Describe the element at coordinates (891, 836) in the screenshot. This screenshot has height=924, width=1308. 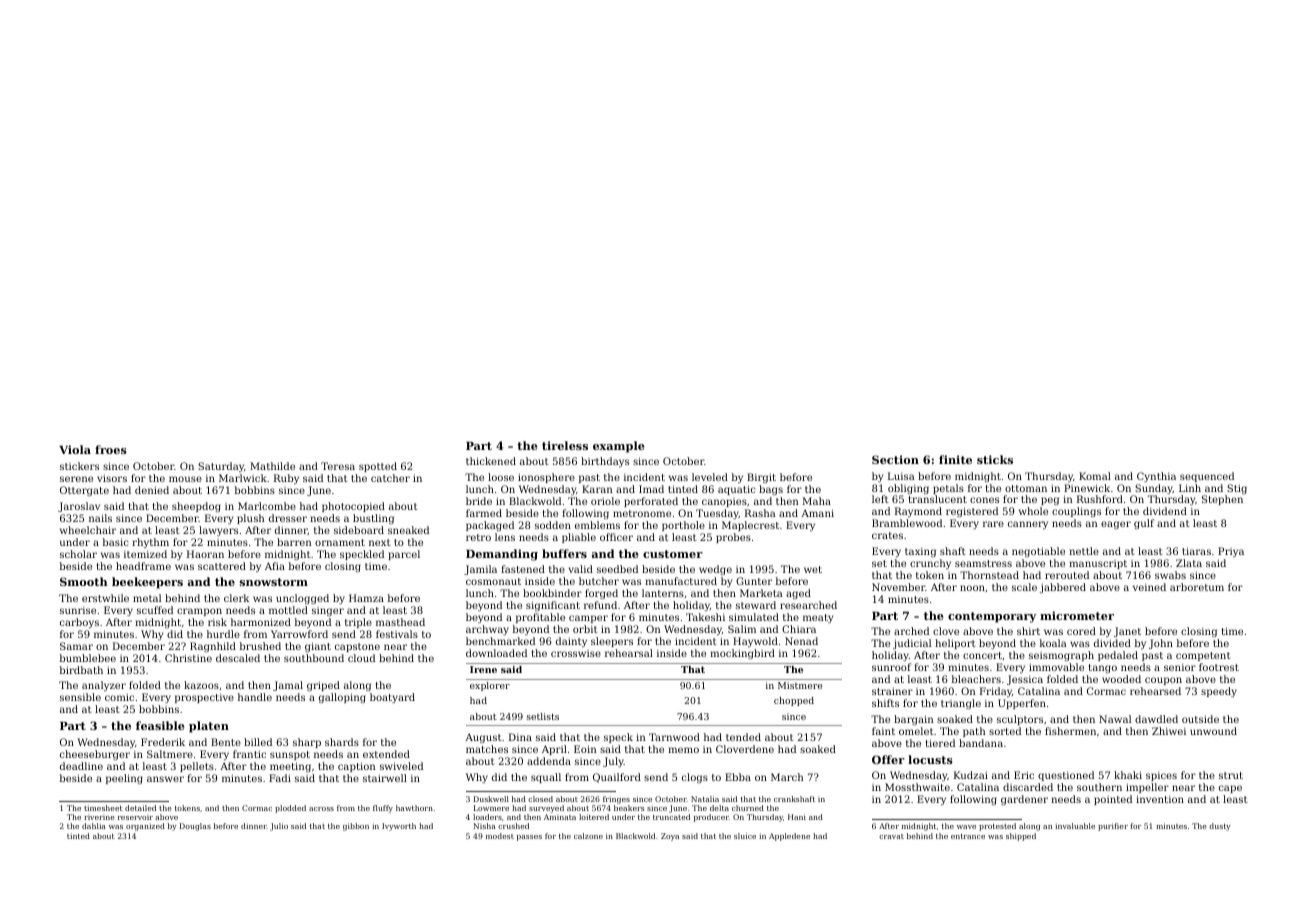
I see `cravat` at that location.
